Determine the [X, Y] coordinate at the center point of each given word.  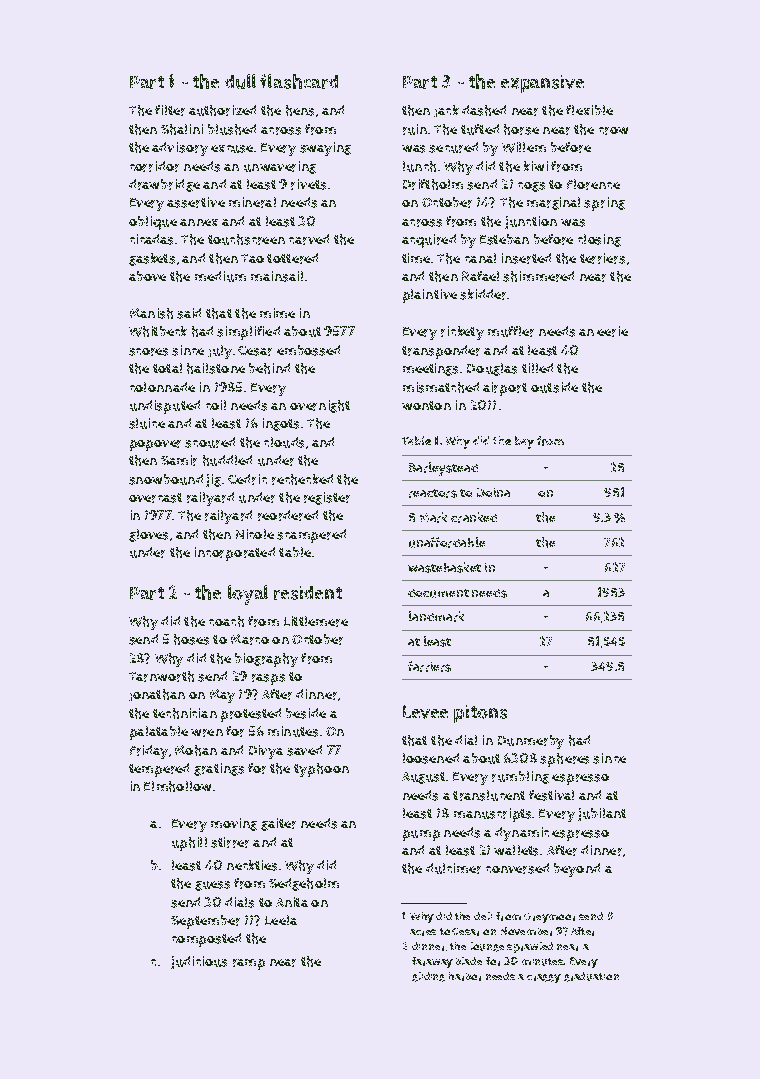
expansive [542, 84]
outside [554, 387]
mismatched [441, 387]
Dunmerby [531, 742]
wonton [426, 405]
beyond [577, 870]
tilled [537, 368]
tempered [159, 770]
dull [240, 81]
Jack [446, 111]
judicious [199, 962]
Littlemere [316, 621]
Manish [151, 313]
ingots [281, 424]
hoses [191, 639]
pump [421, 835]
